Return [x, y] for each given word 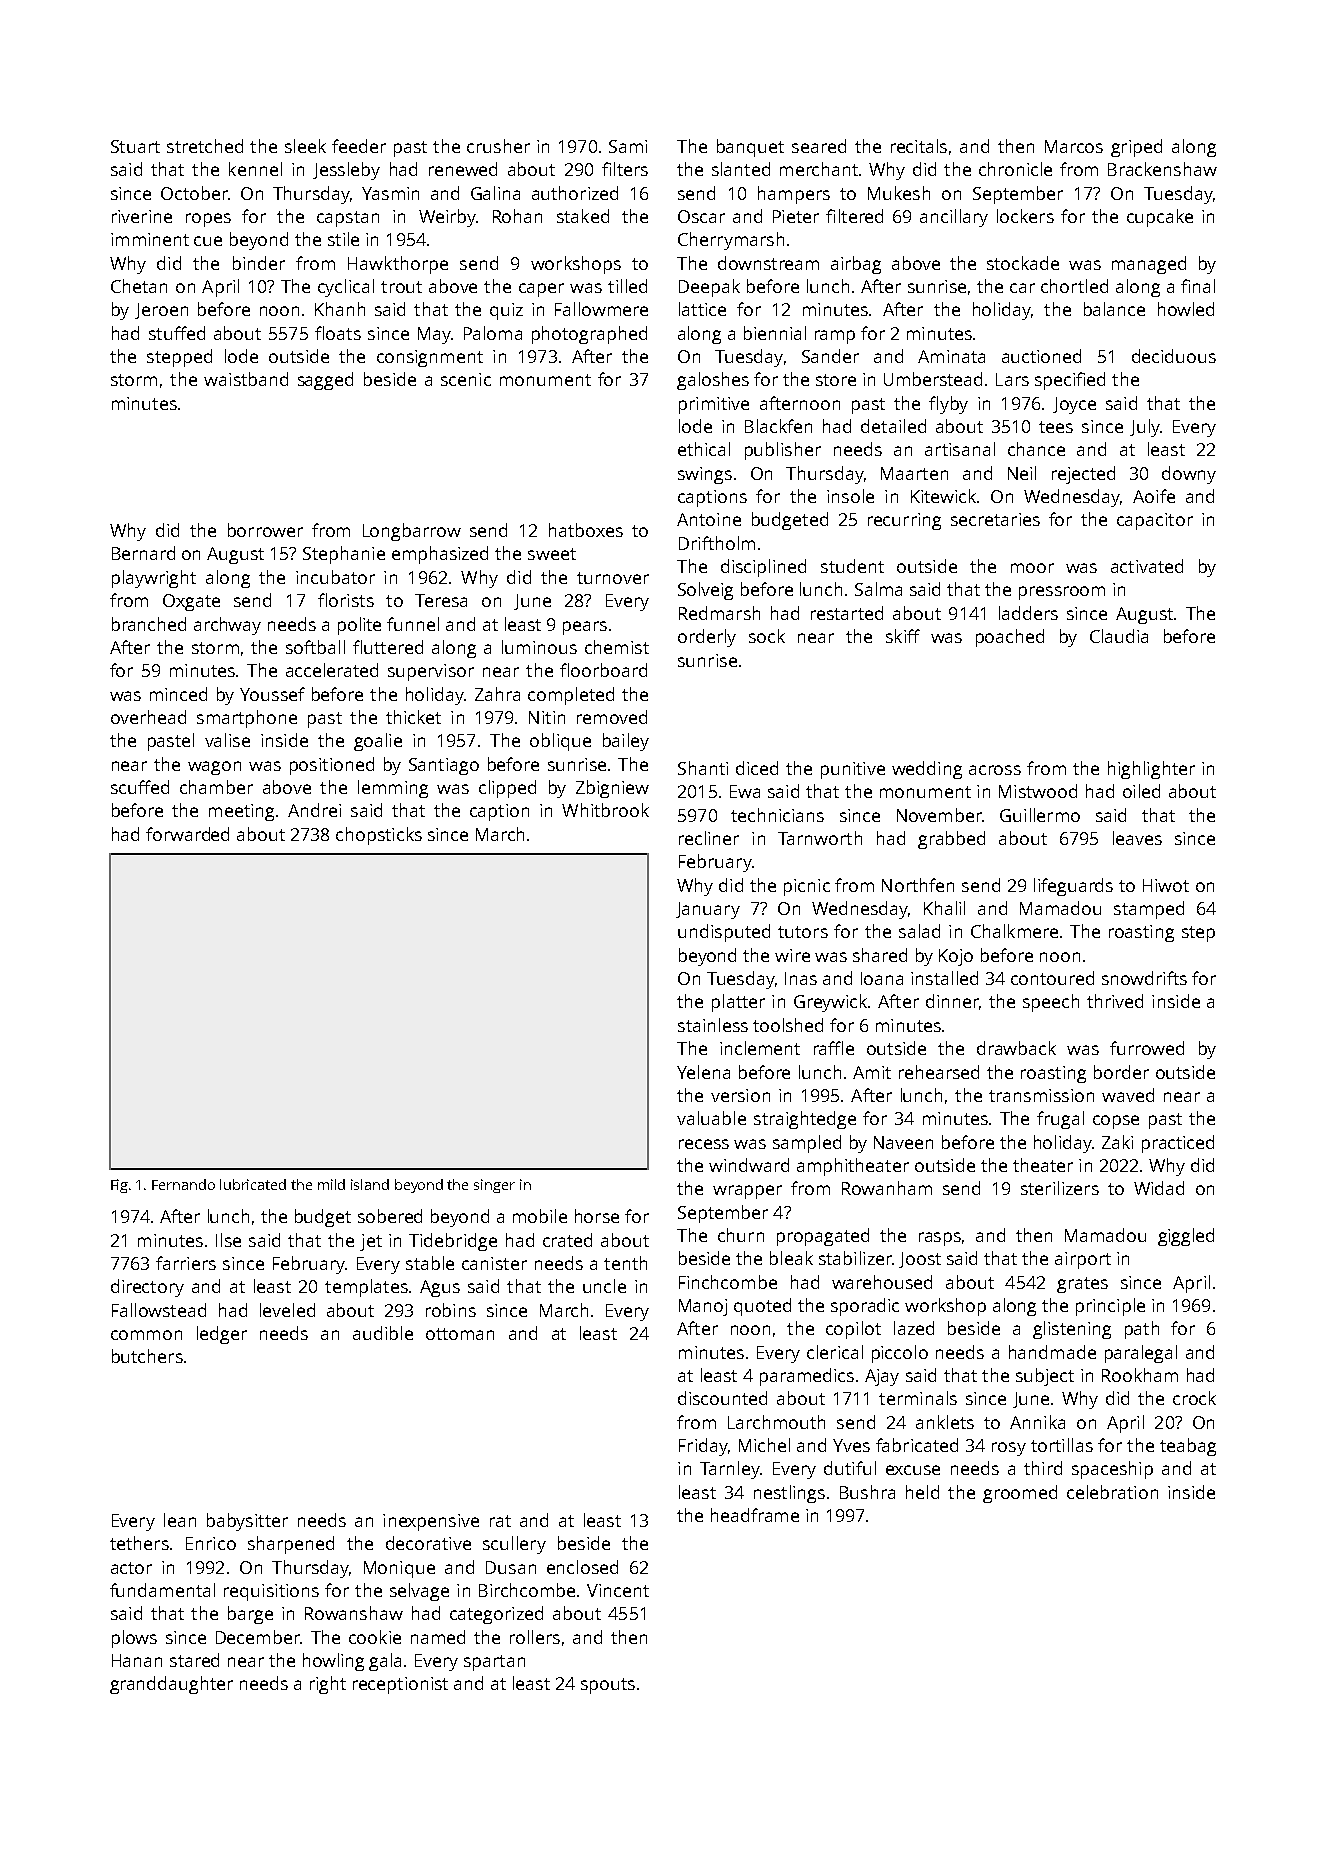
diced [757, 768]
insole [850, 496]
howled [1186, 309]
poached [1010, 638]
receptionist [400, 1685]
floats [338, 333]
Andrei [314, 810]
